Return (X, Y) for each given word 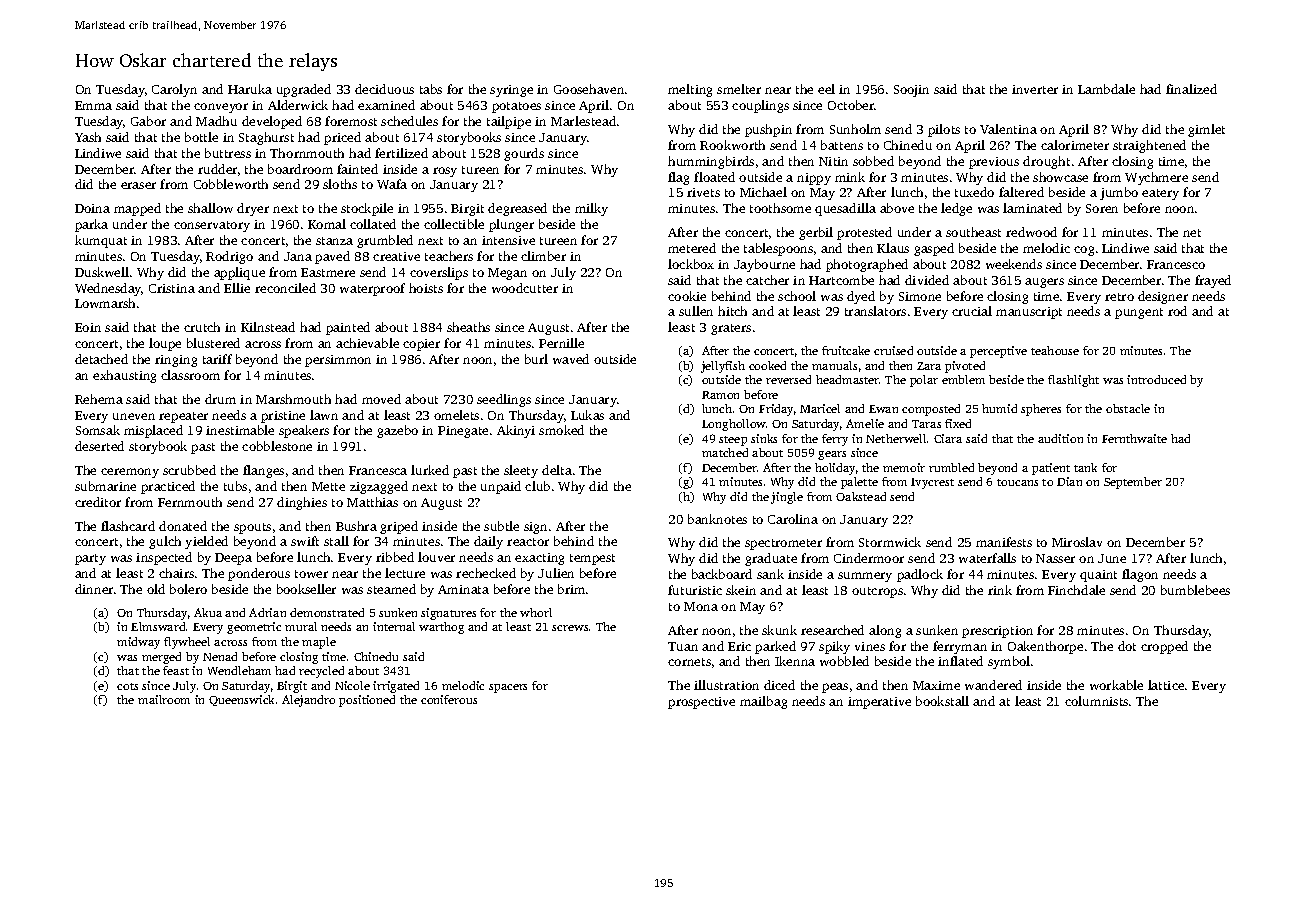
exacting (539, 559)
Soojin (911, 91)
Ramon (720, 395)
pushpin (768, 130)
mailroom (164, 699)
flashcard (128, 526)
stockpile (367, 209)
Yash (88, 137)
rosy (445, 172)
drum (220, 399)
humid (999, 408)
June (1112, 558)
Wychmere (1156, 178)
